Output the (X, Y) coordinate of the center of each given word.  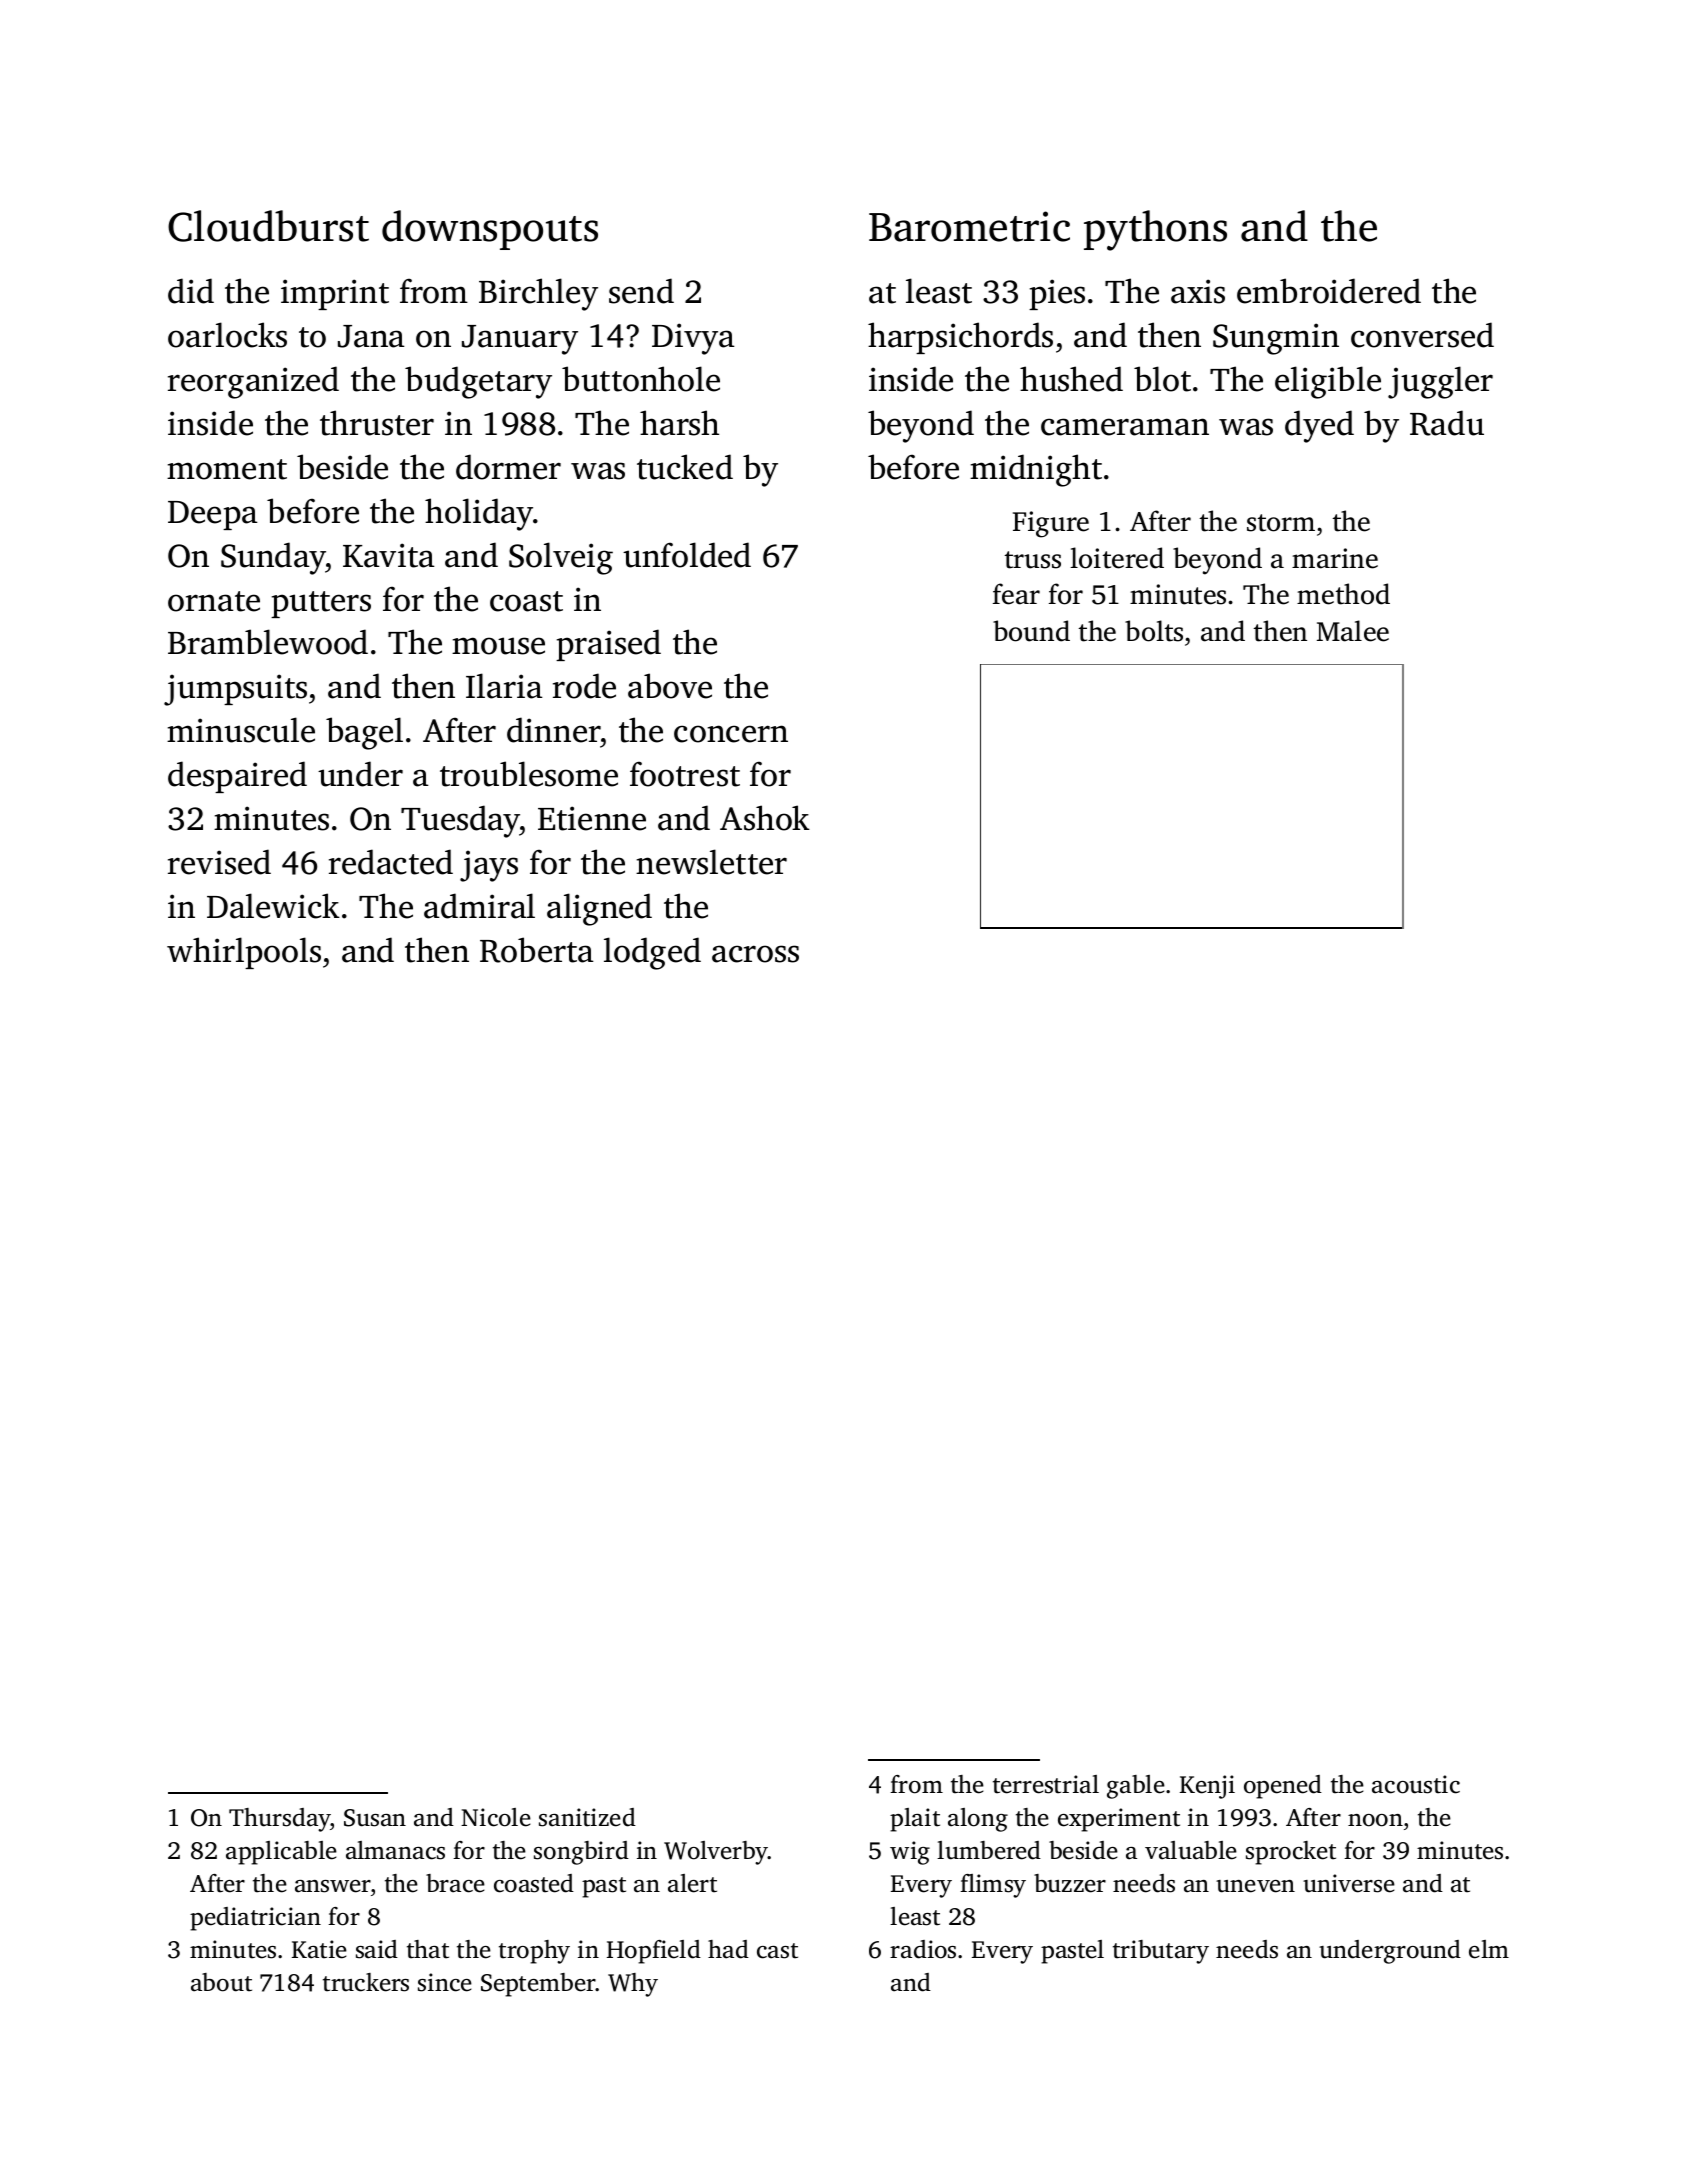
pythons (1155, 230)
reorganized (253, 382)
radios (923, 1949)
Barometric (969, 226)
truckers (366, 1982)
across (755, 954)
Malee (1353, 631)
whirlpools (244, 953)
